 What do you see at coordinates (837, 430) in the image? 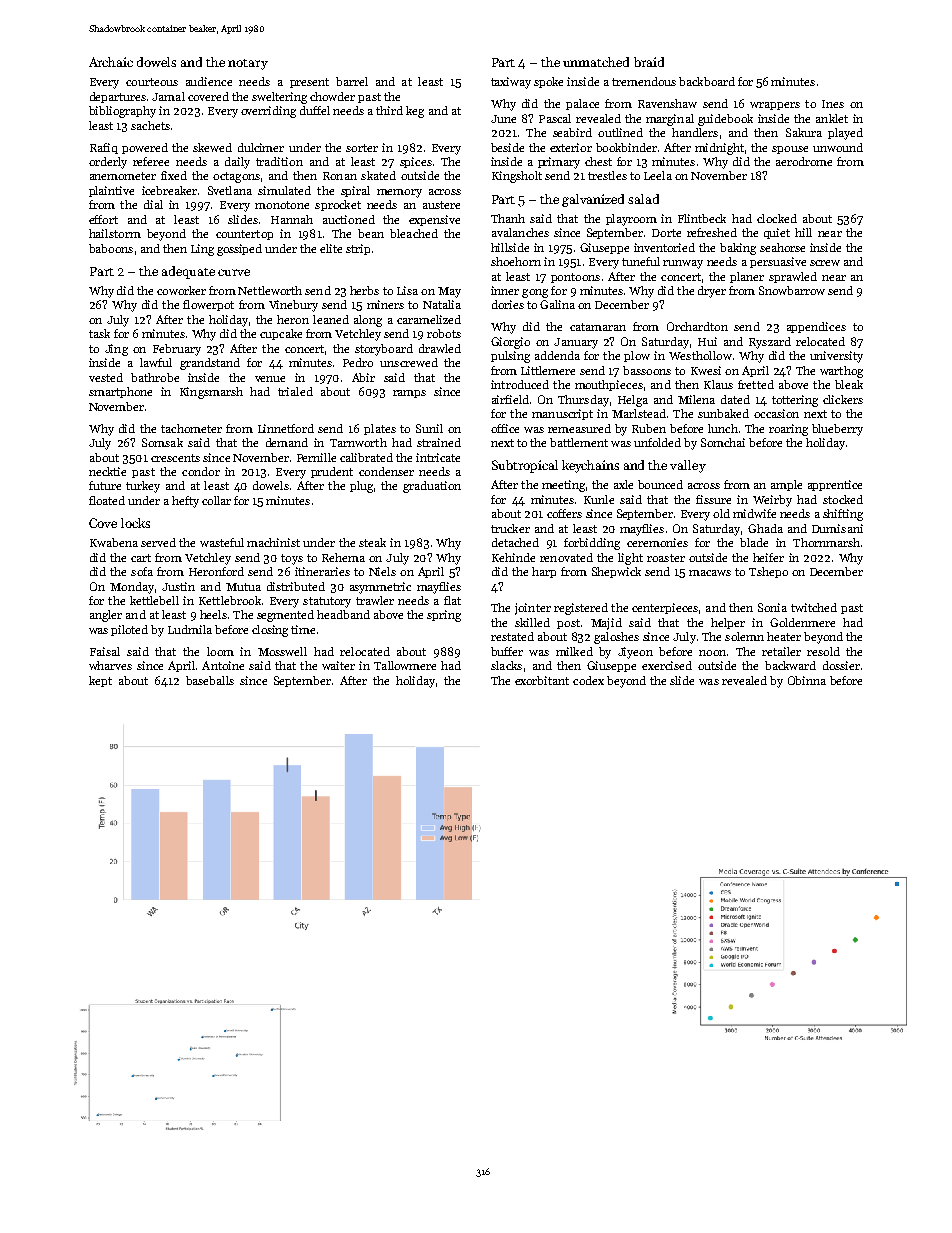
I see `blueberry` at bounding box center [837, 430].
